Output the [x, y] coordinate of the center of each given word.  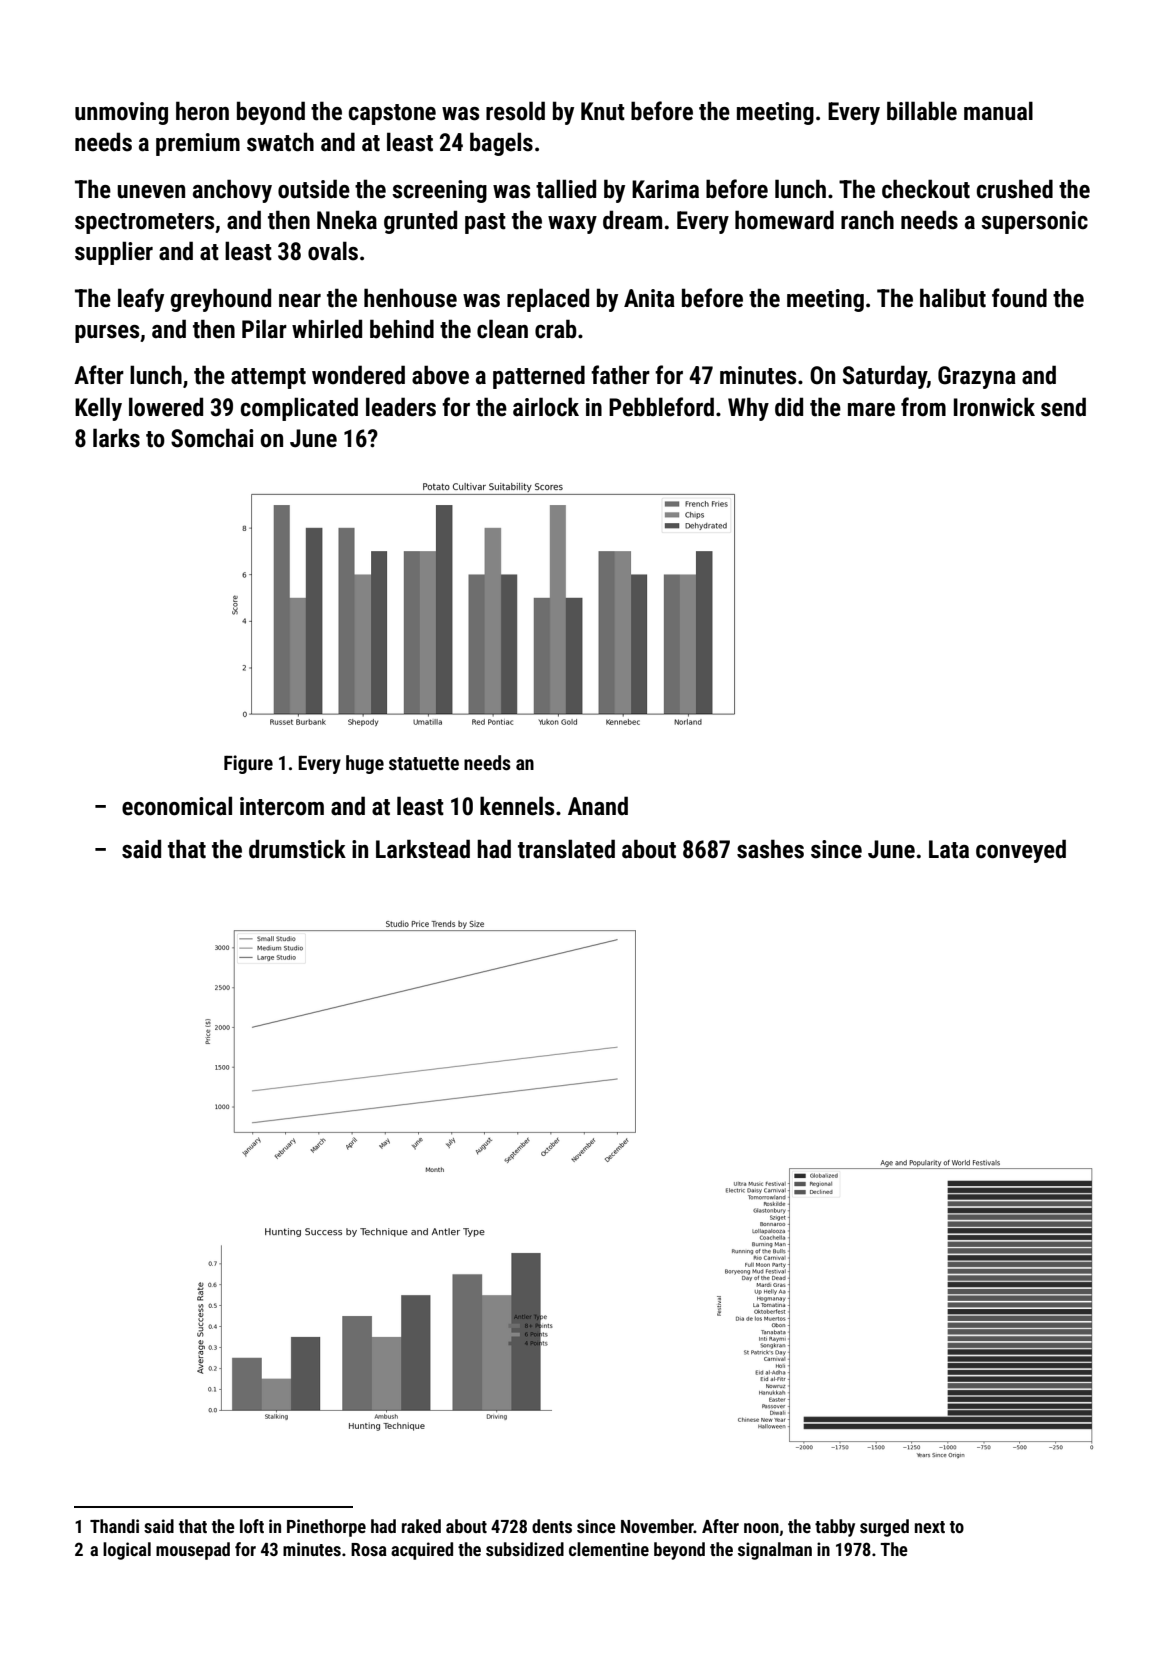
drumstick [297, 849]
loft [252, 1526]
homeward [784, 220]
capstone [392, 114]
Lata [949, 849]
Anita [649, 298]
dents [552, 1526]
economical [177, 806]
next [930, 1527]
